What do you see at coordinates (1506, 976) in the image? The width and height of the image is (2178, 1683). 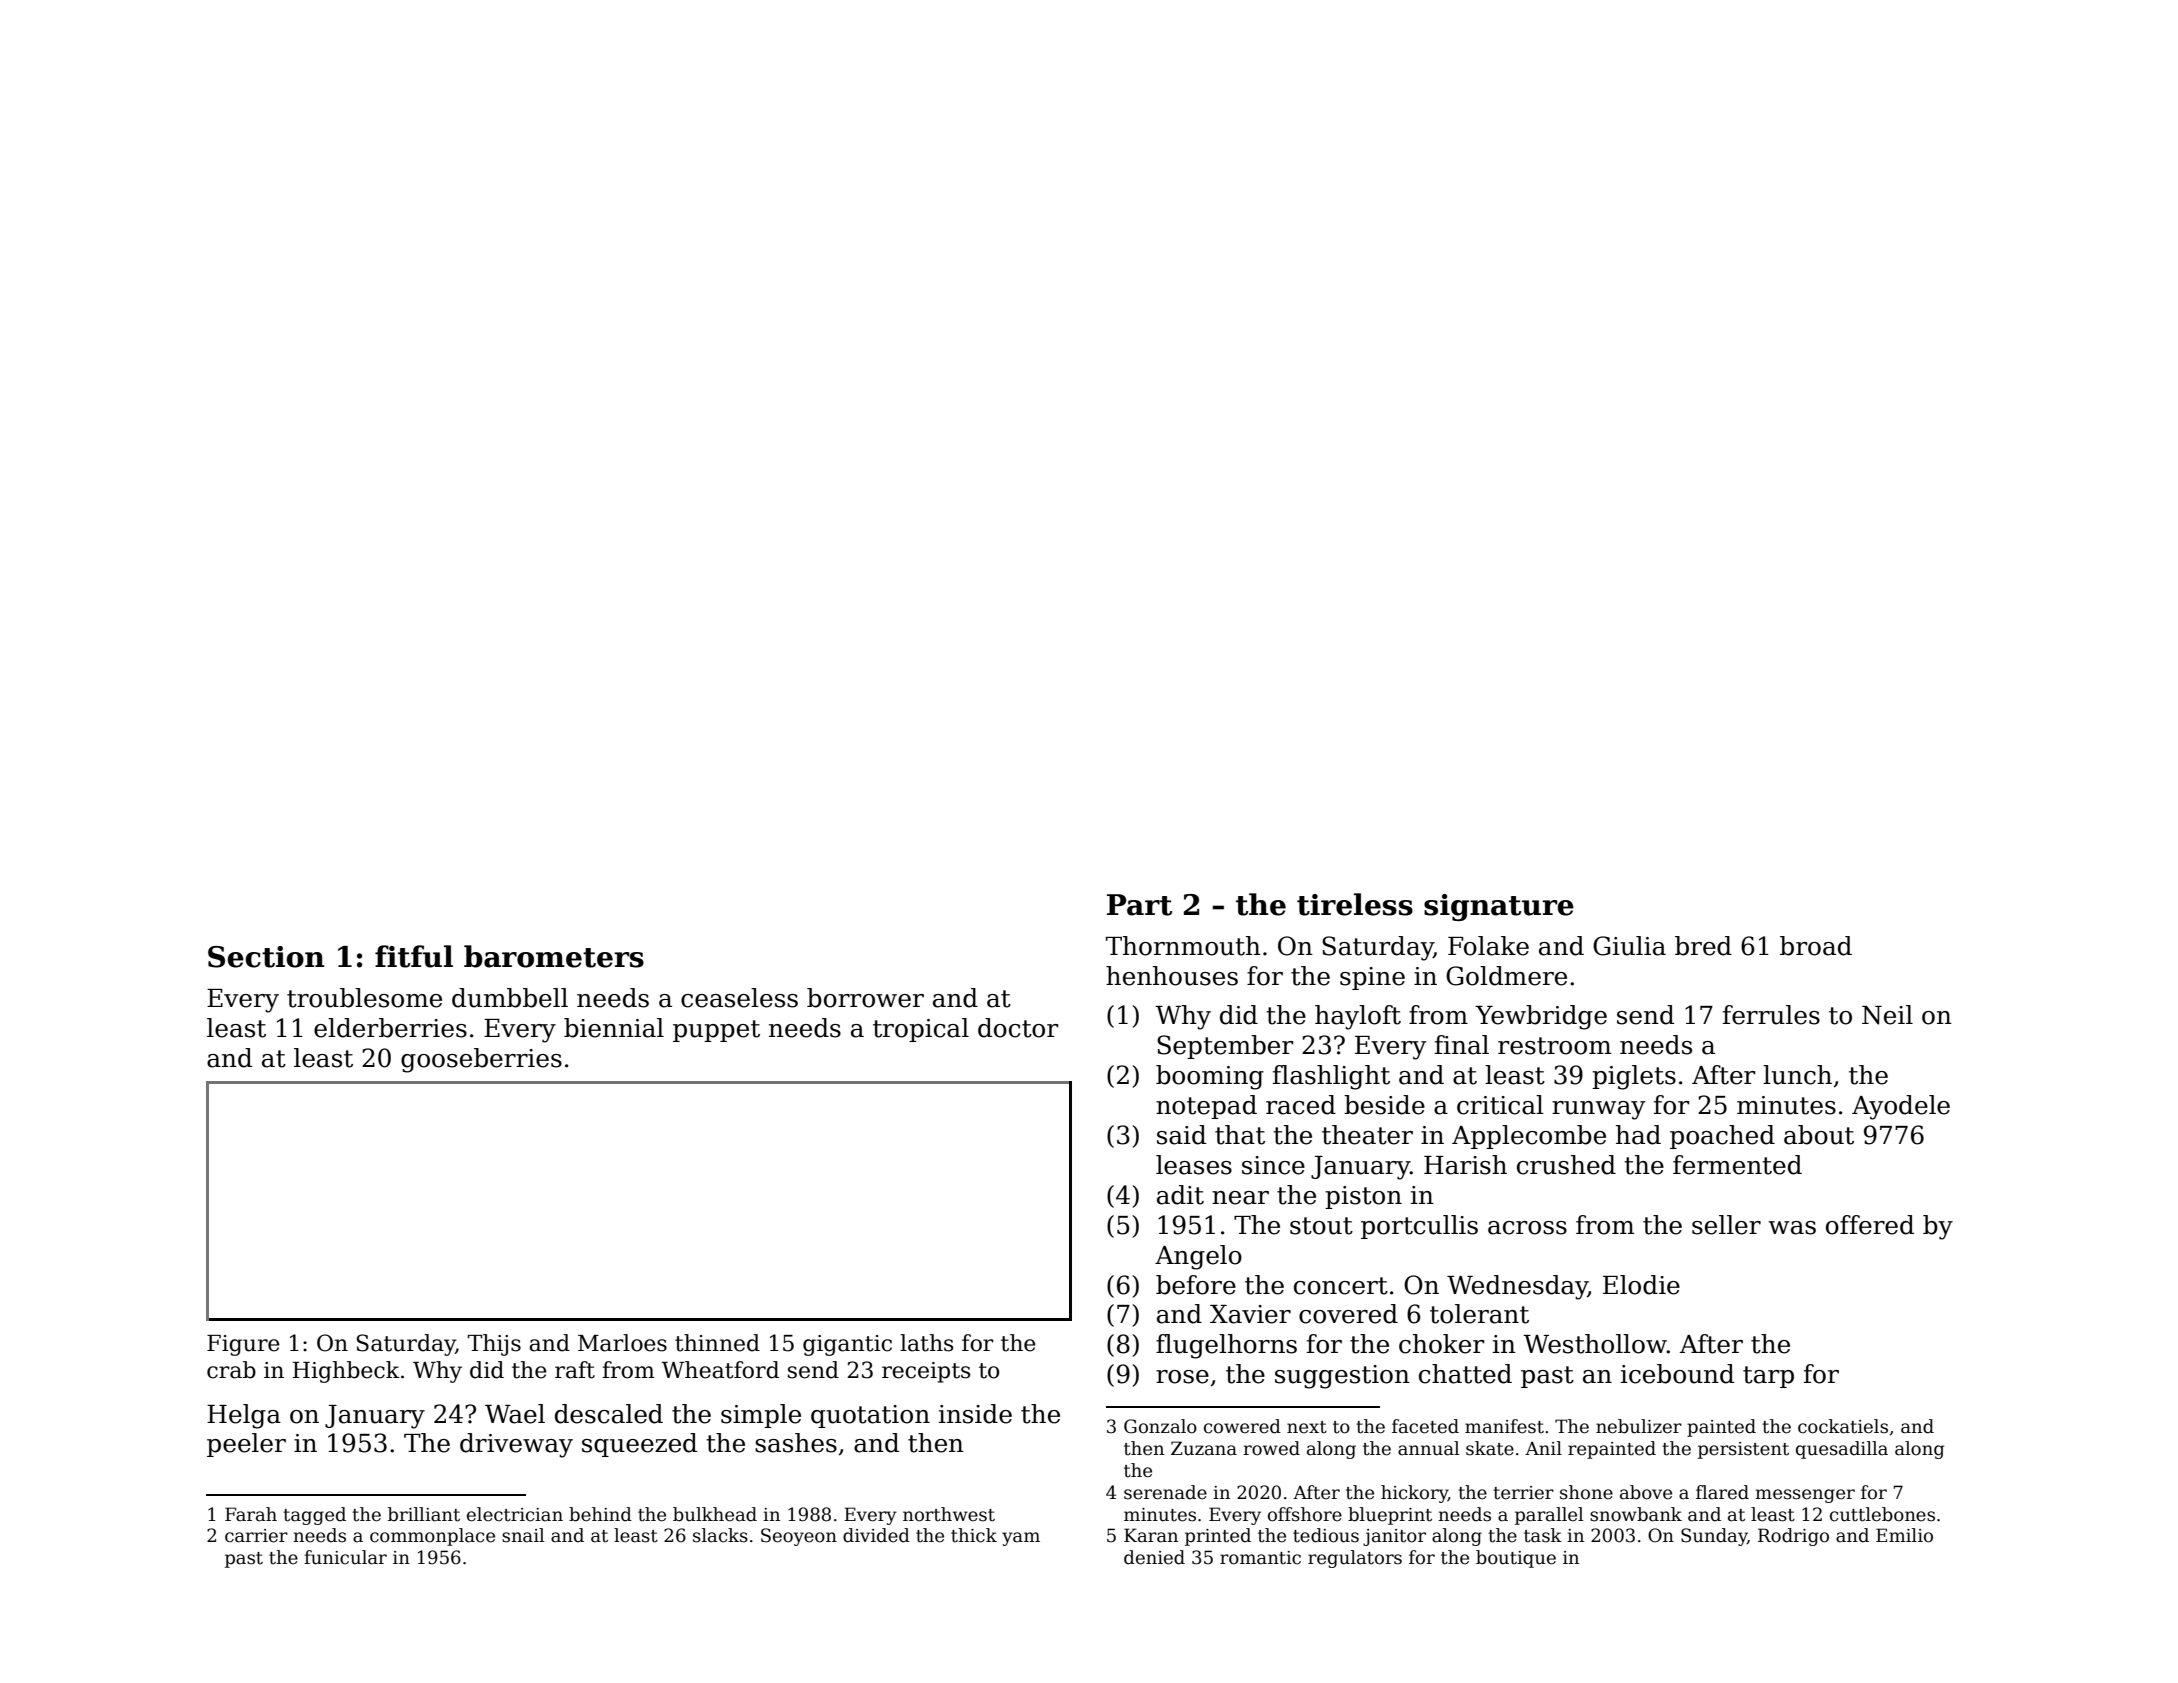 I see `Goldmere` at bounding box center [1506, 976].
